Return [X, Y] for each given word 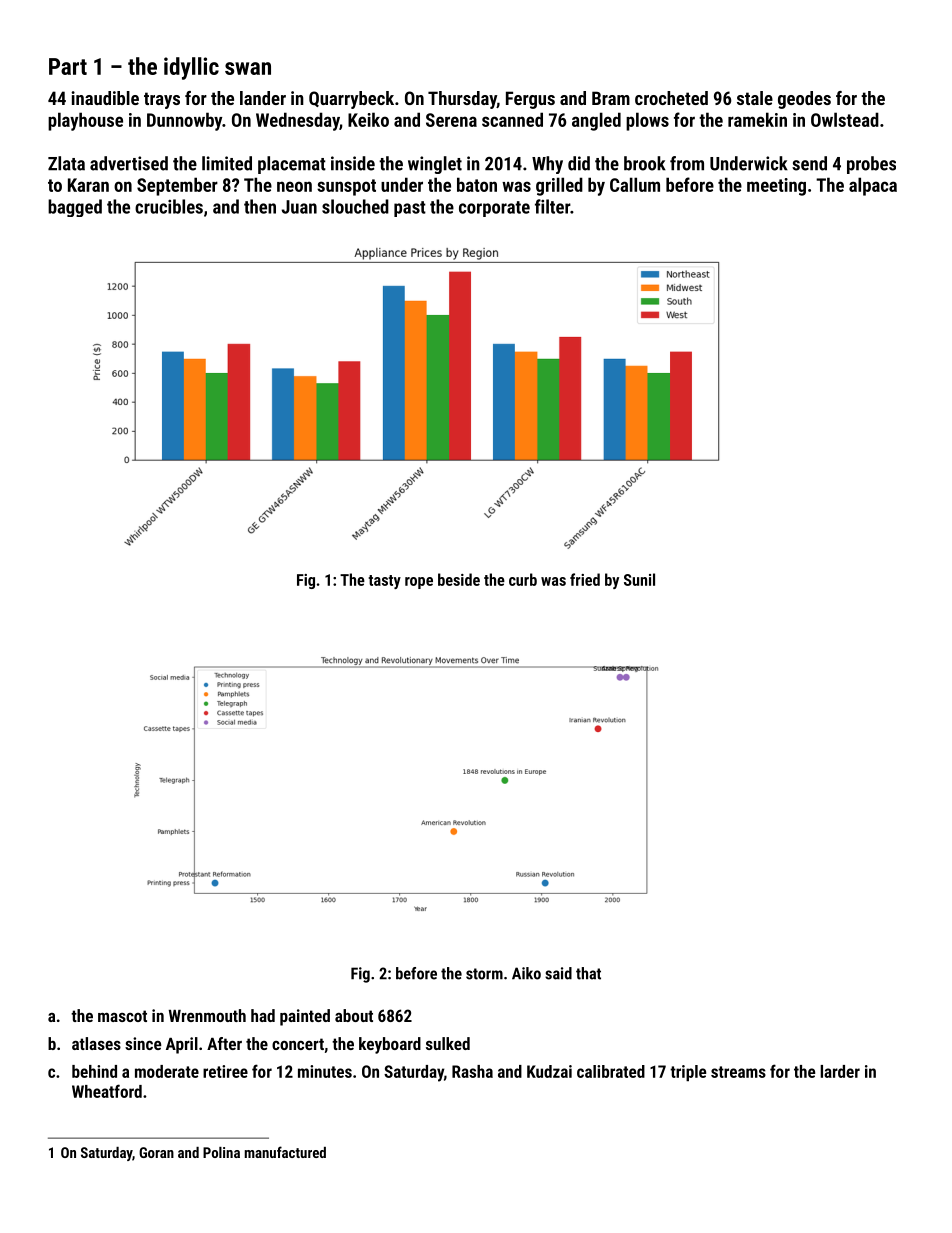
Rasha [472, 1071]
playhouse [85, 121]
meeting [776, 187]
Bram [611, 98]
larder [840, 1071]
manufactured [285, 1152]
